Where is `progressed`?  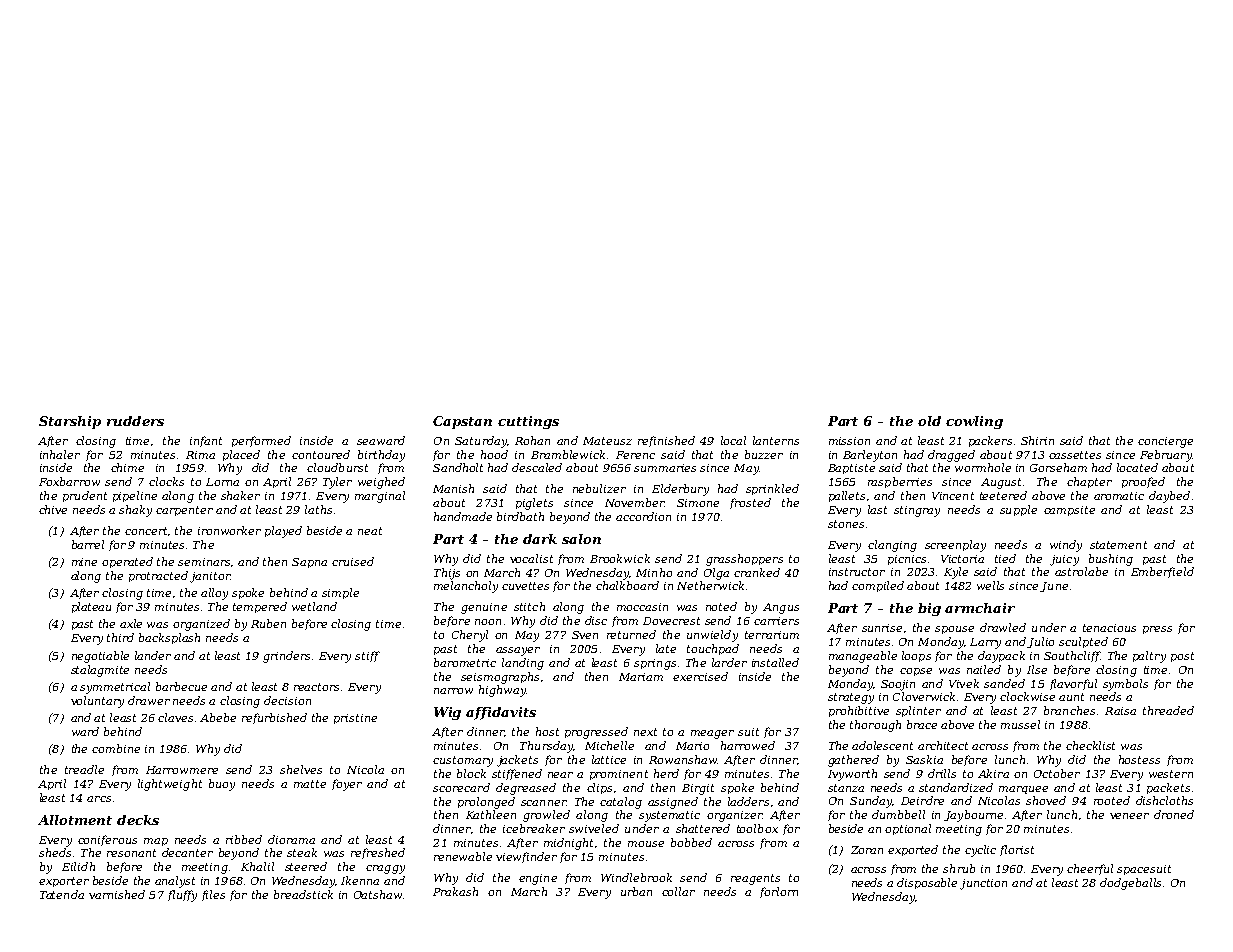 progressed is located at coordinates (596, 733).
